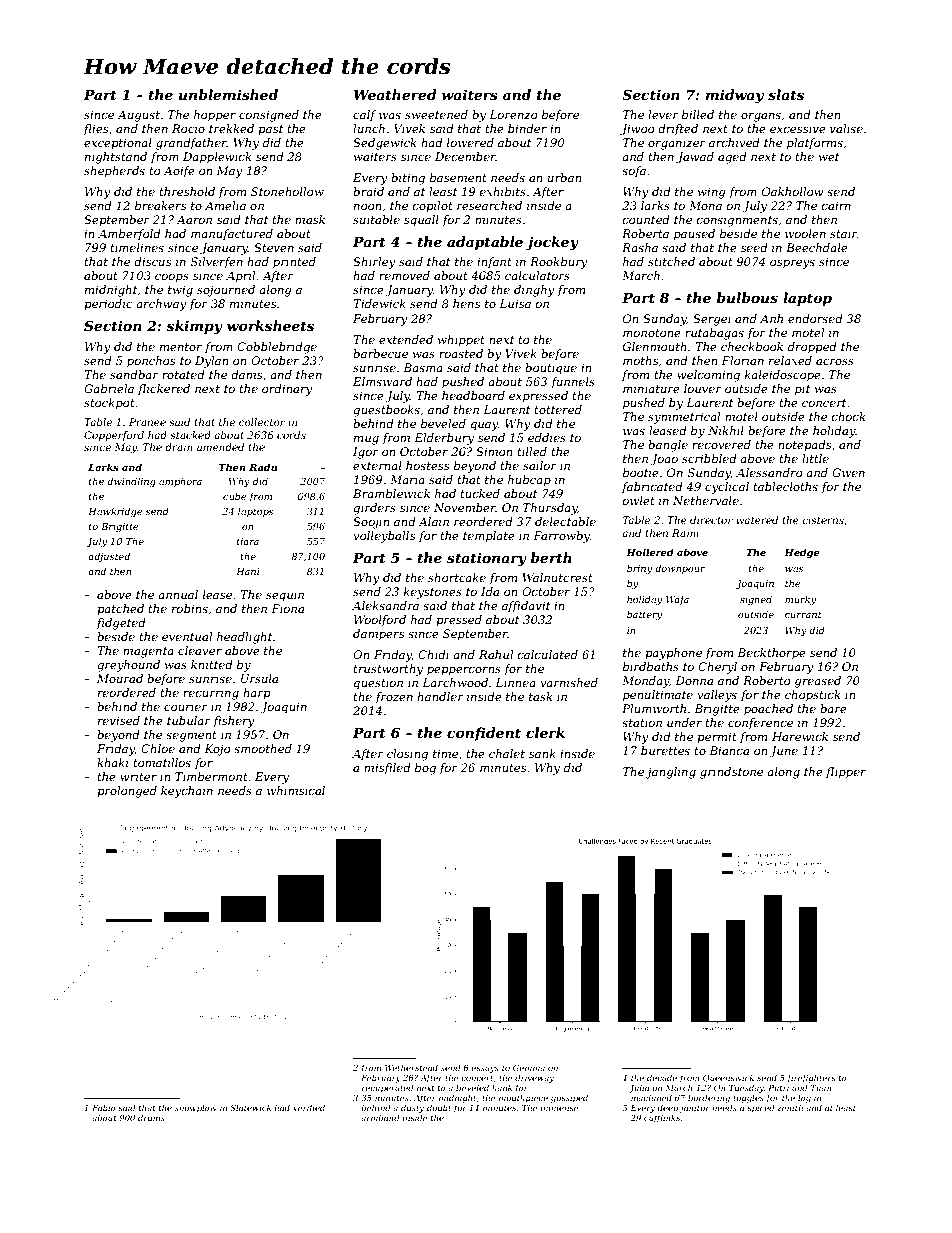  I want to click on doubt, so click(439, 1107).
